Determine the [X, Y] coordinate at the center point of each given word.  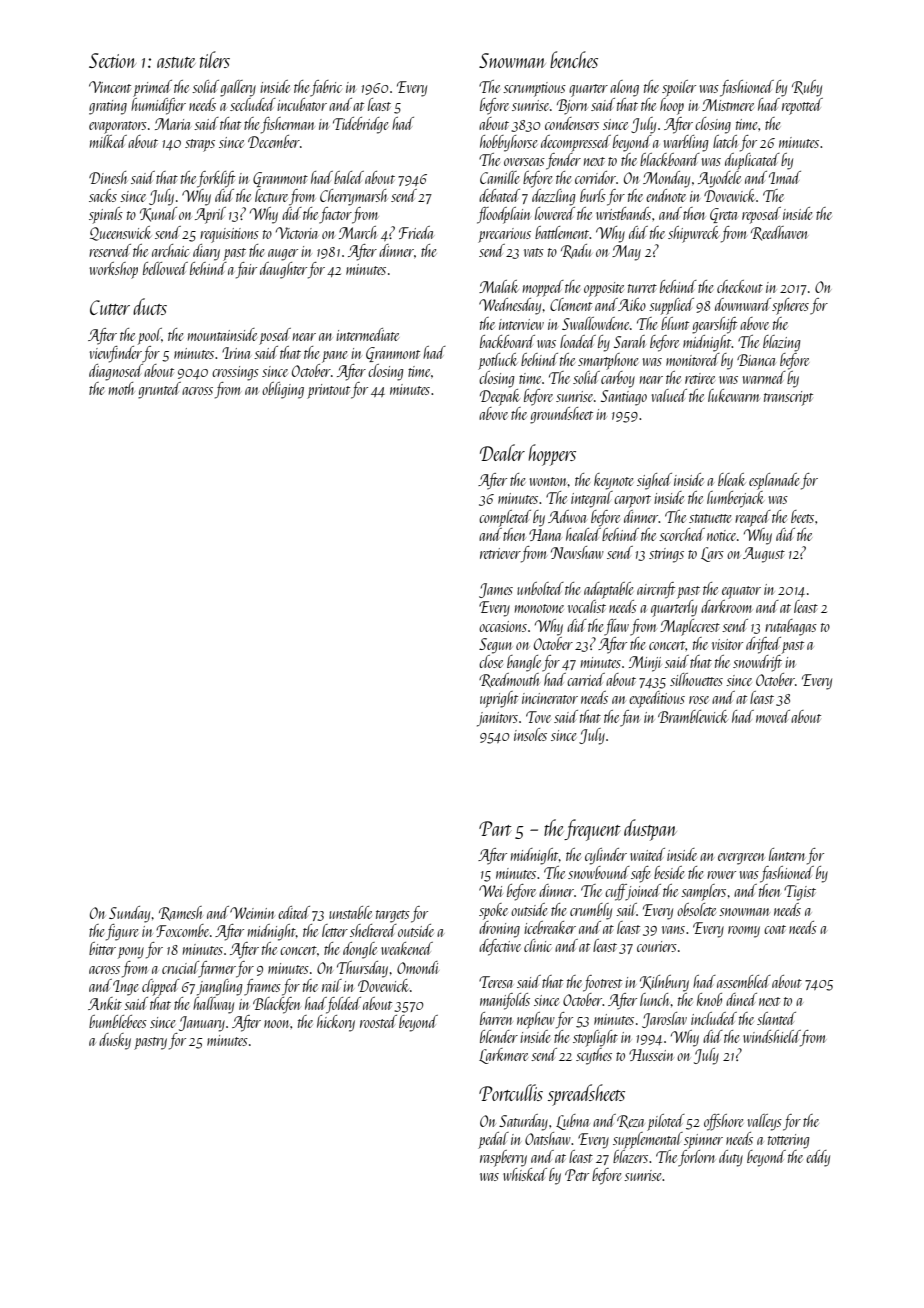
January [202, 1024]
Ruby [807, 88]
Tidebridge [360, 125]
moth [121, 388]
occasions [503, 626]
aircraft [656, 590]
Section [112, 60]
